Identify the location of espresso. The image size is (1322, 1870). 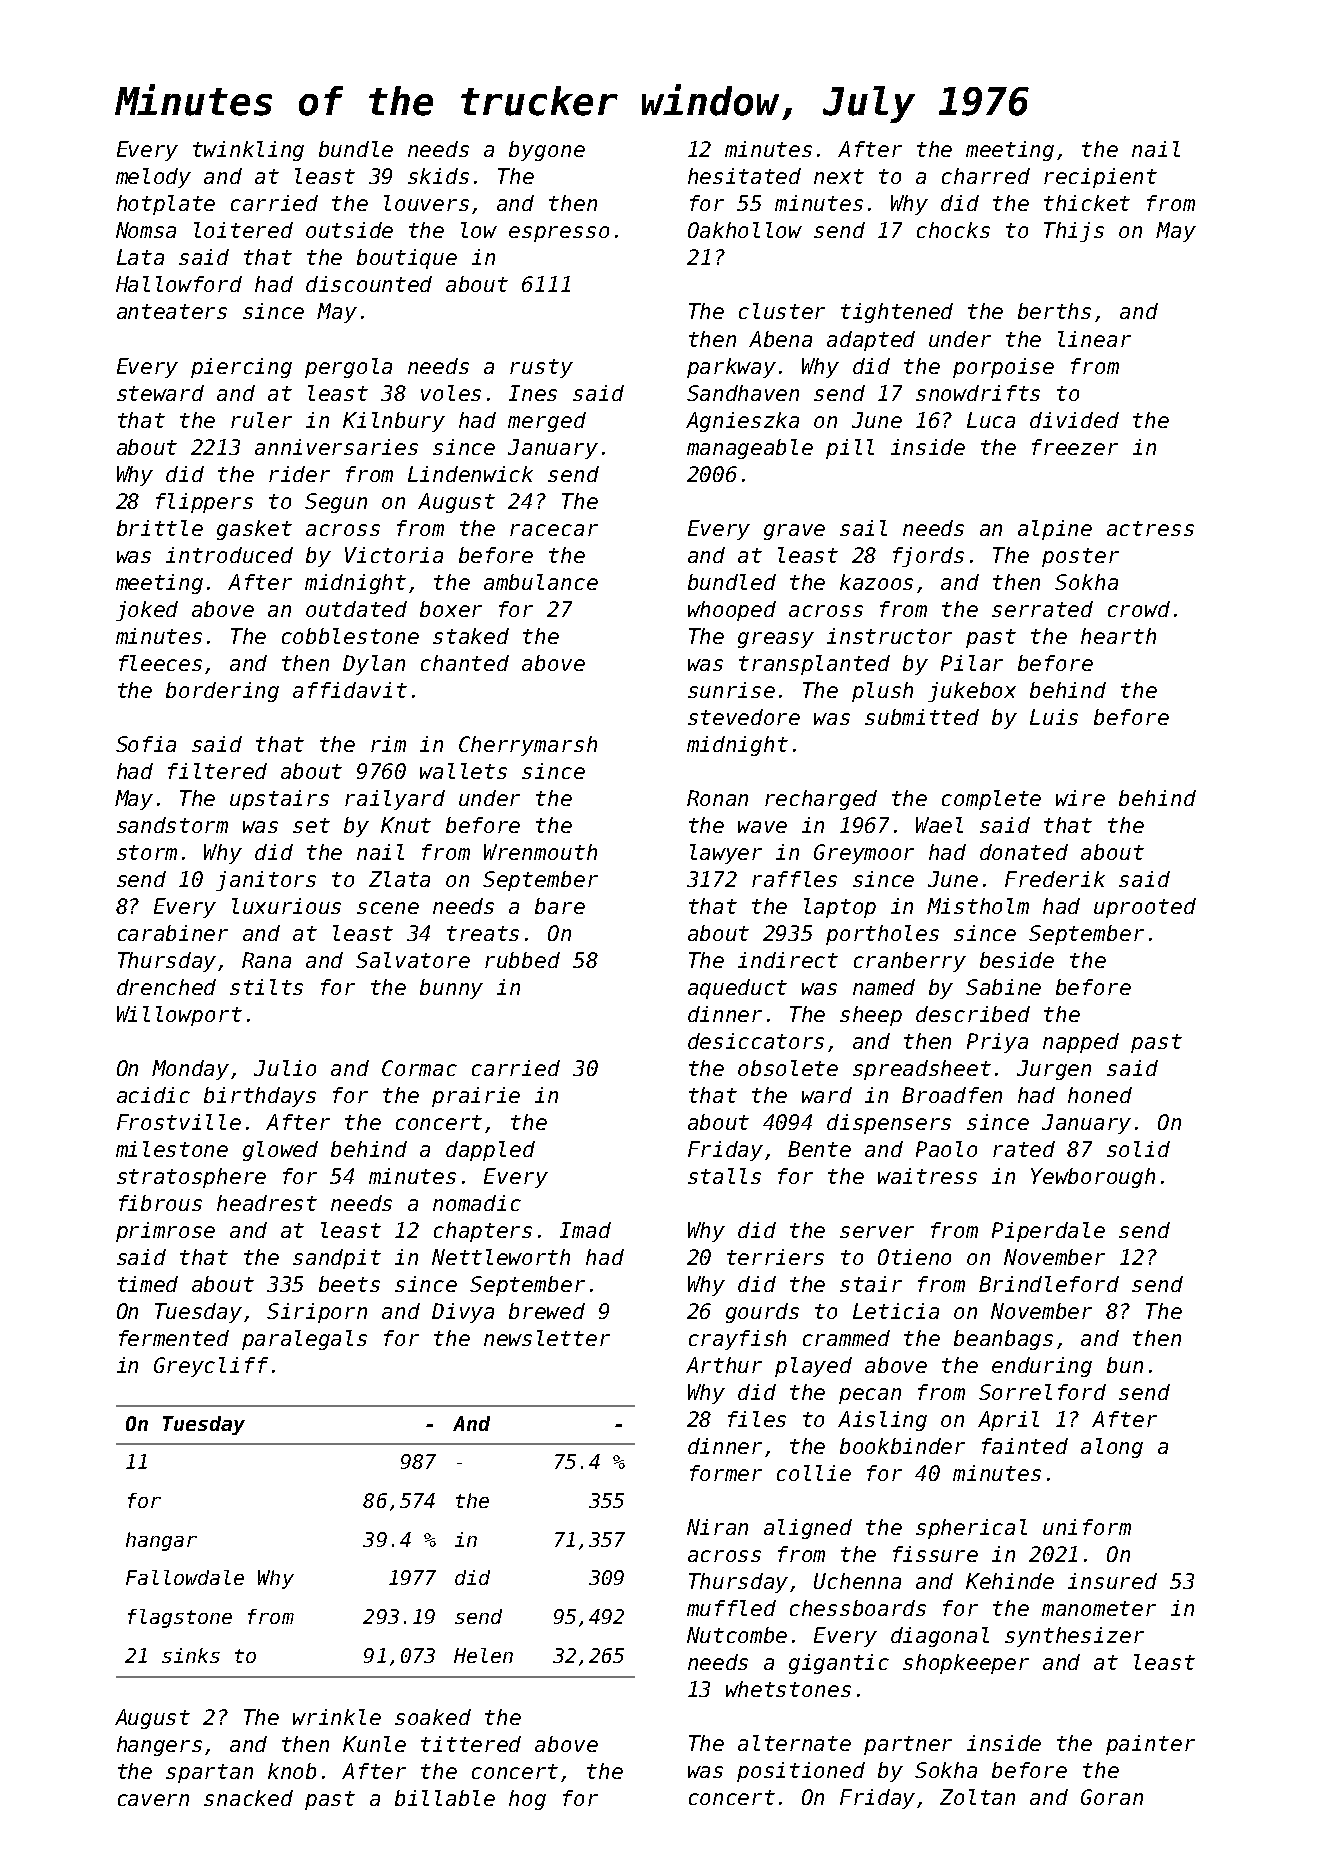
(559, 234).
